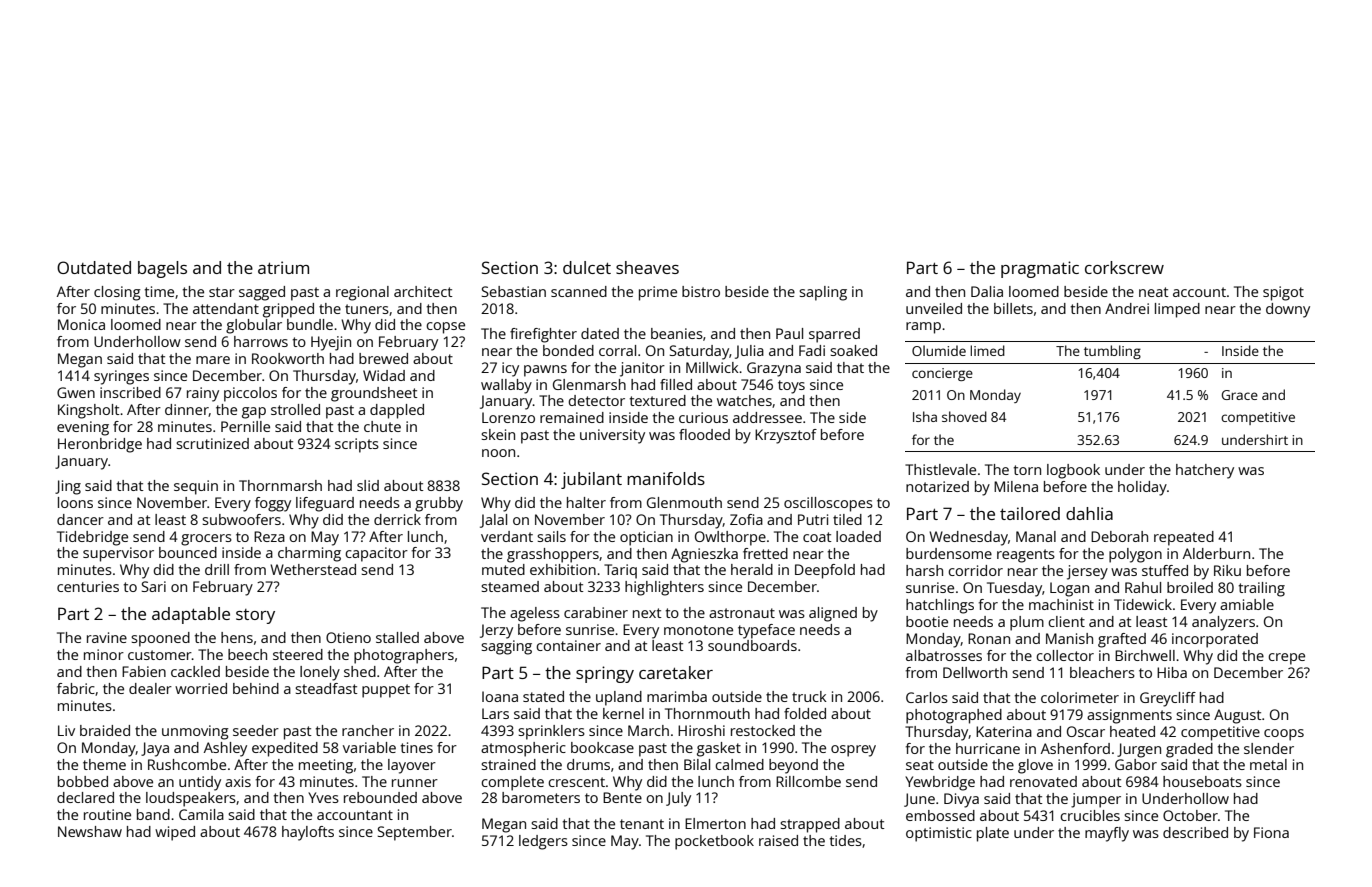  Describe the element at coordinates (1142, 488) in the screenshot. I see `holiday` at that location.
